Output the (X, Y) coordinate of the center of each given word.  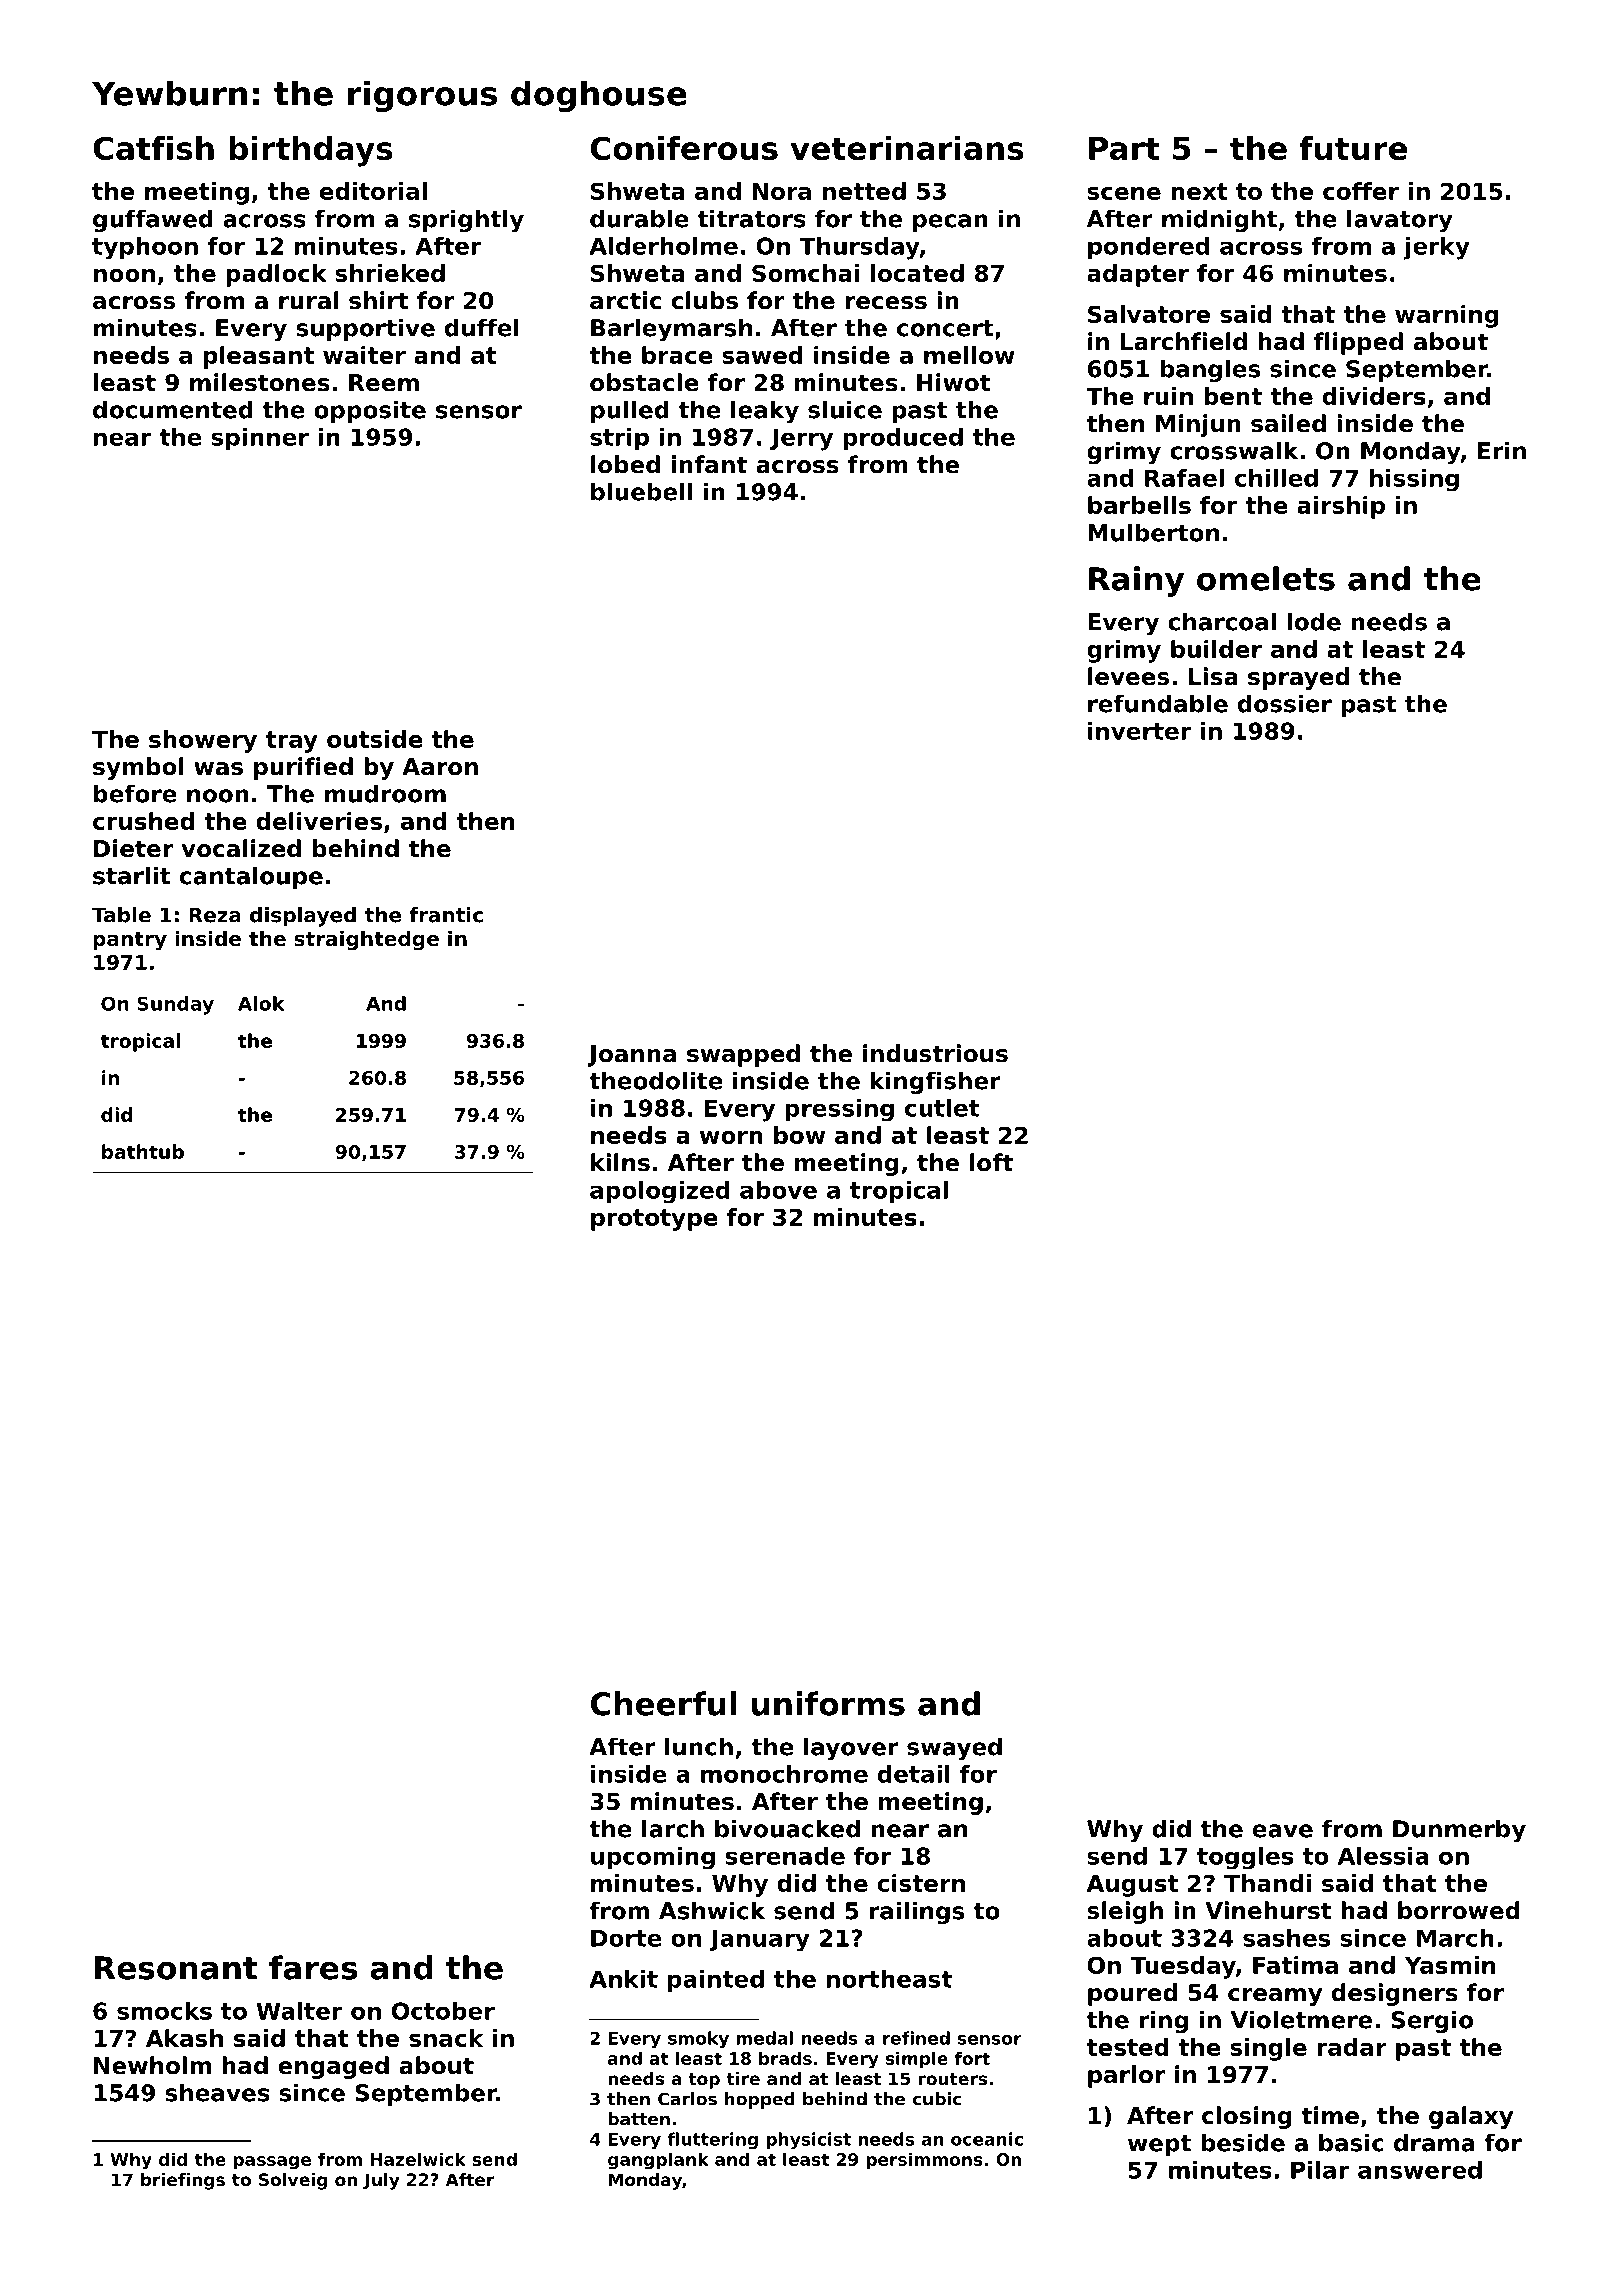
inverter (1139, 731)
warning (1447, 316)
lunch (699, 1746)
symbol (138, 768)
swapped (743, 1055)
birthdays (311, 151)
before (135, 793)
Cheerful (663, 1703)
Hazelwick (418, 2159)
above (778, 1190)
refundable (1158, 703)
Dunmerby (1459, 1831)
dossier (1285, 703)
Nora (782, 191)
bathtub (143, 1151)
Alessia (1383, 1856)
